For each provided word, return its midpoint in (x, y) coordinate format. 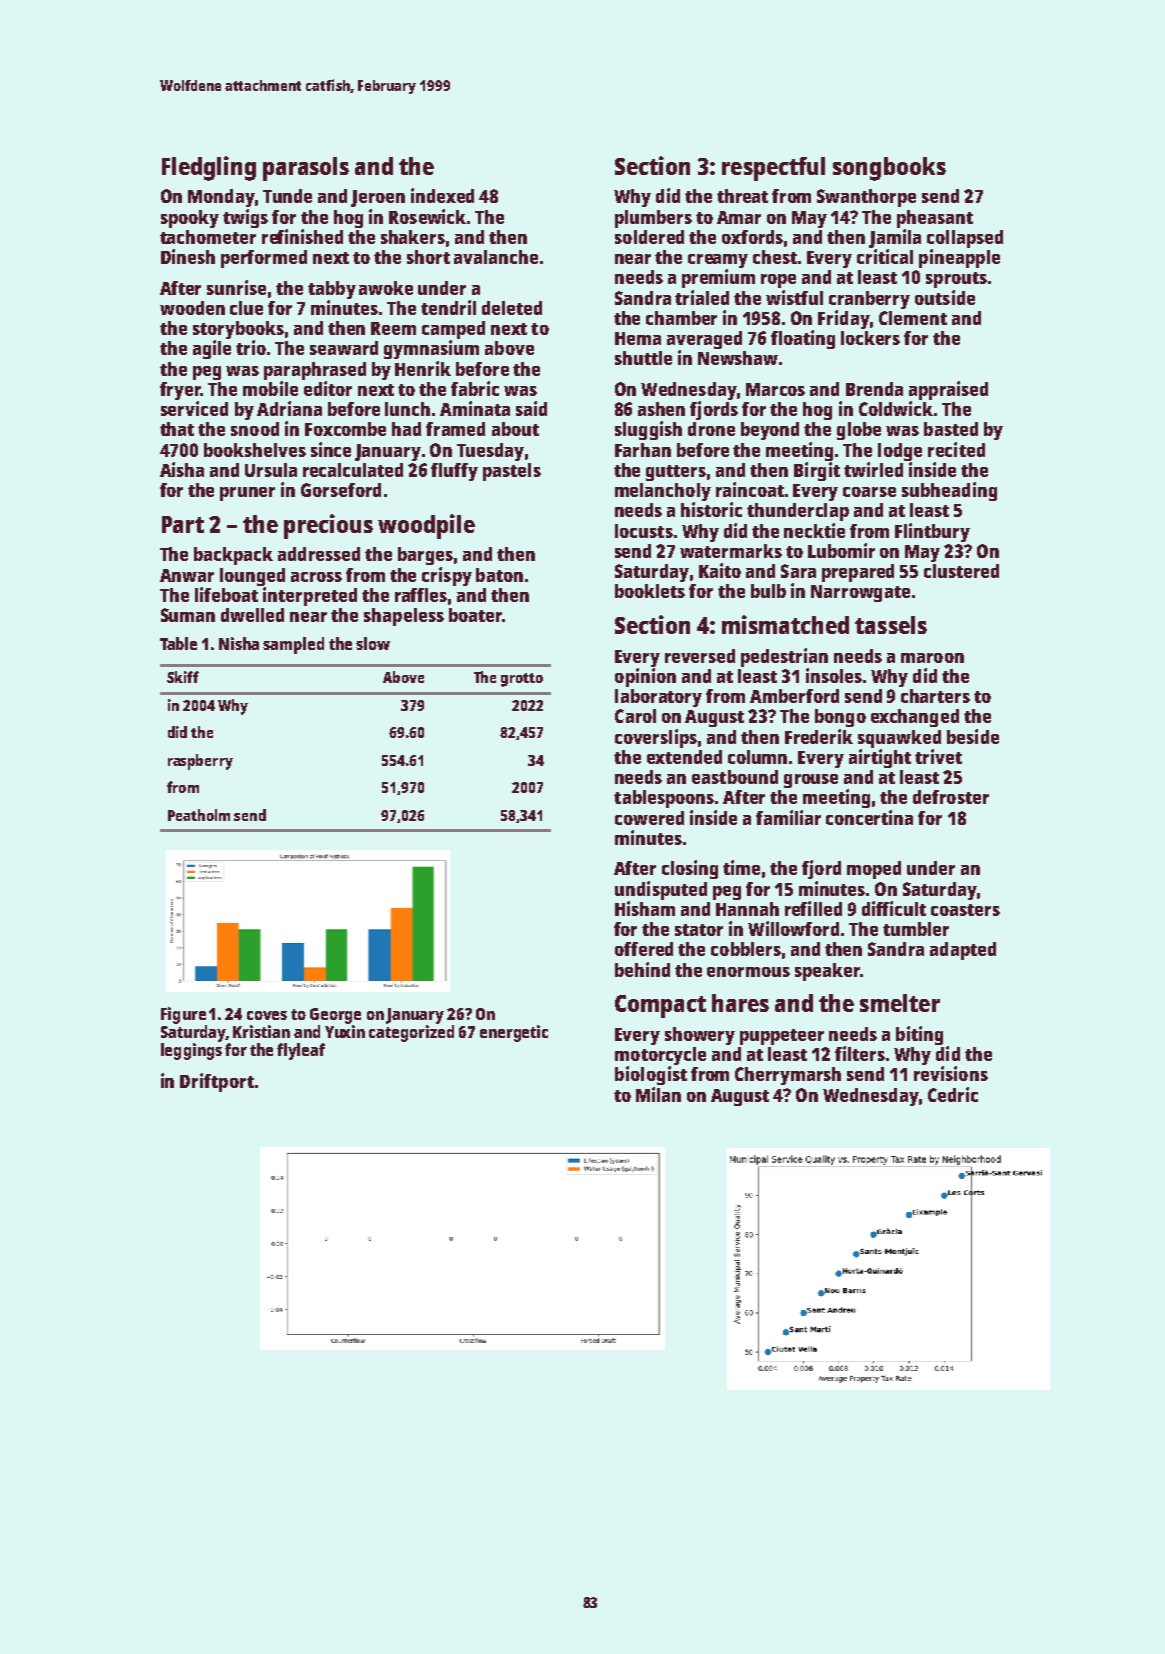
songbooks (889, 169)
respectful (773, 169)
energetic (514, 1033)
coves (267, 1015)
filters (860, 1053)
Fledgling (209, 168)
